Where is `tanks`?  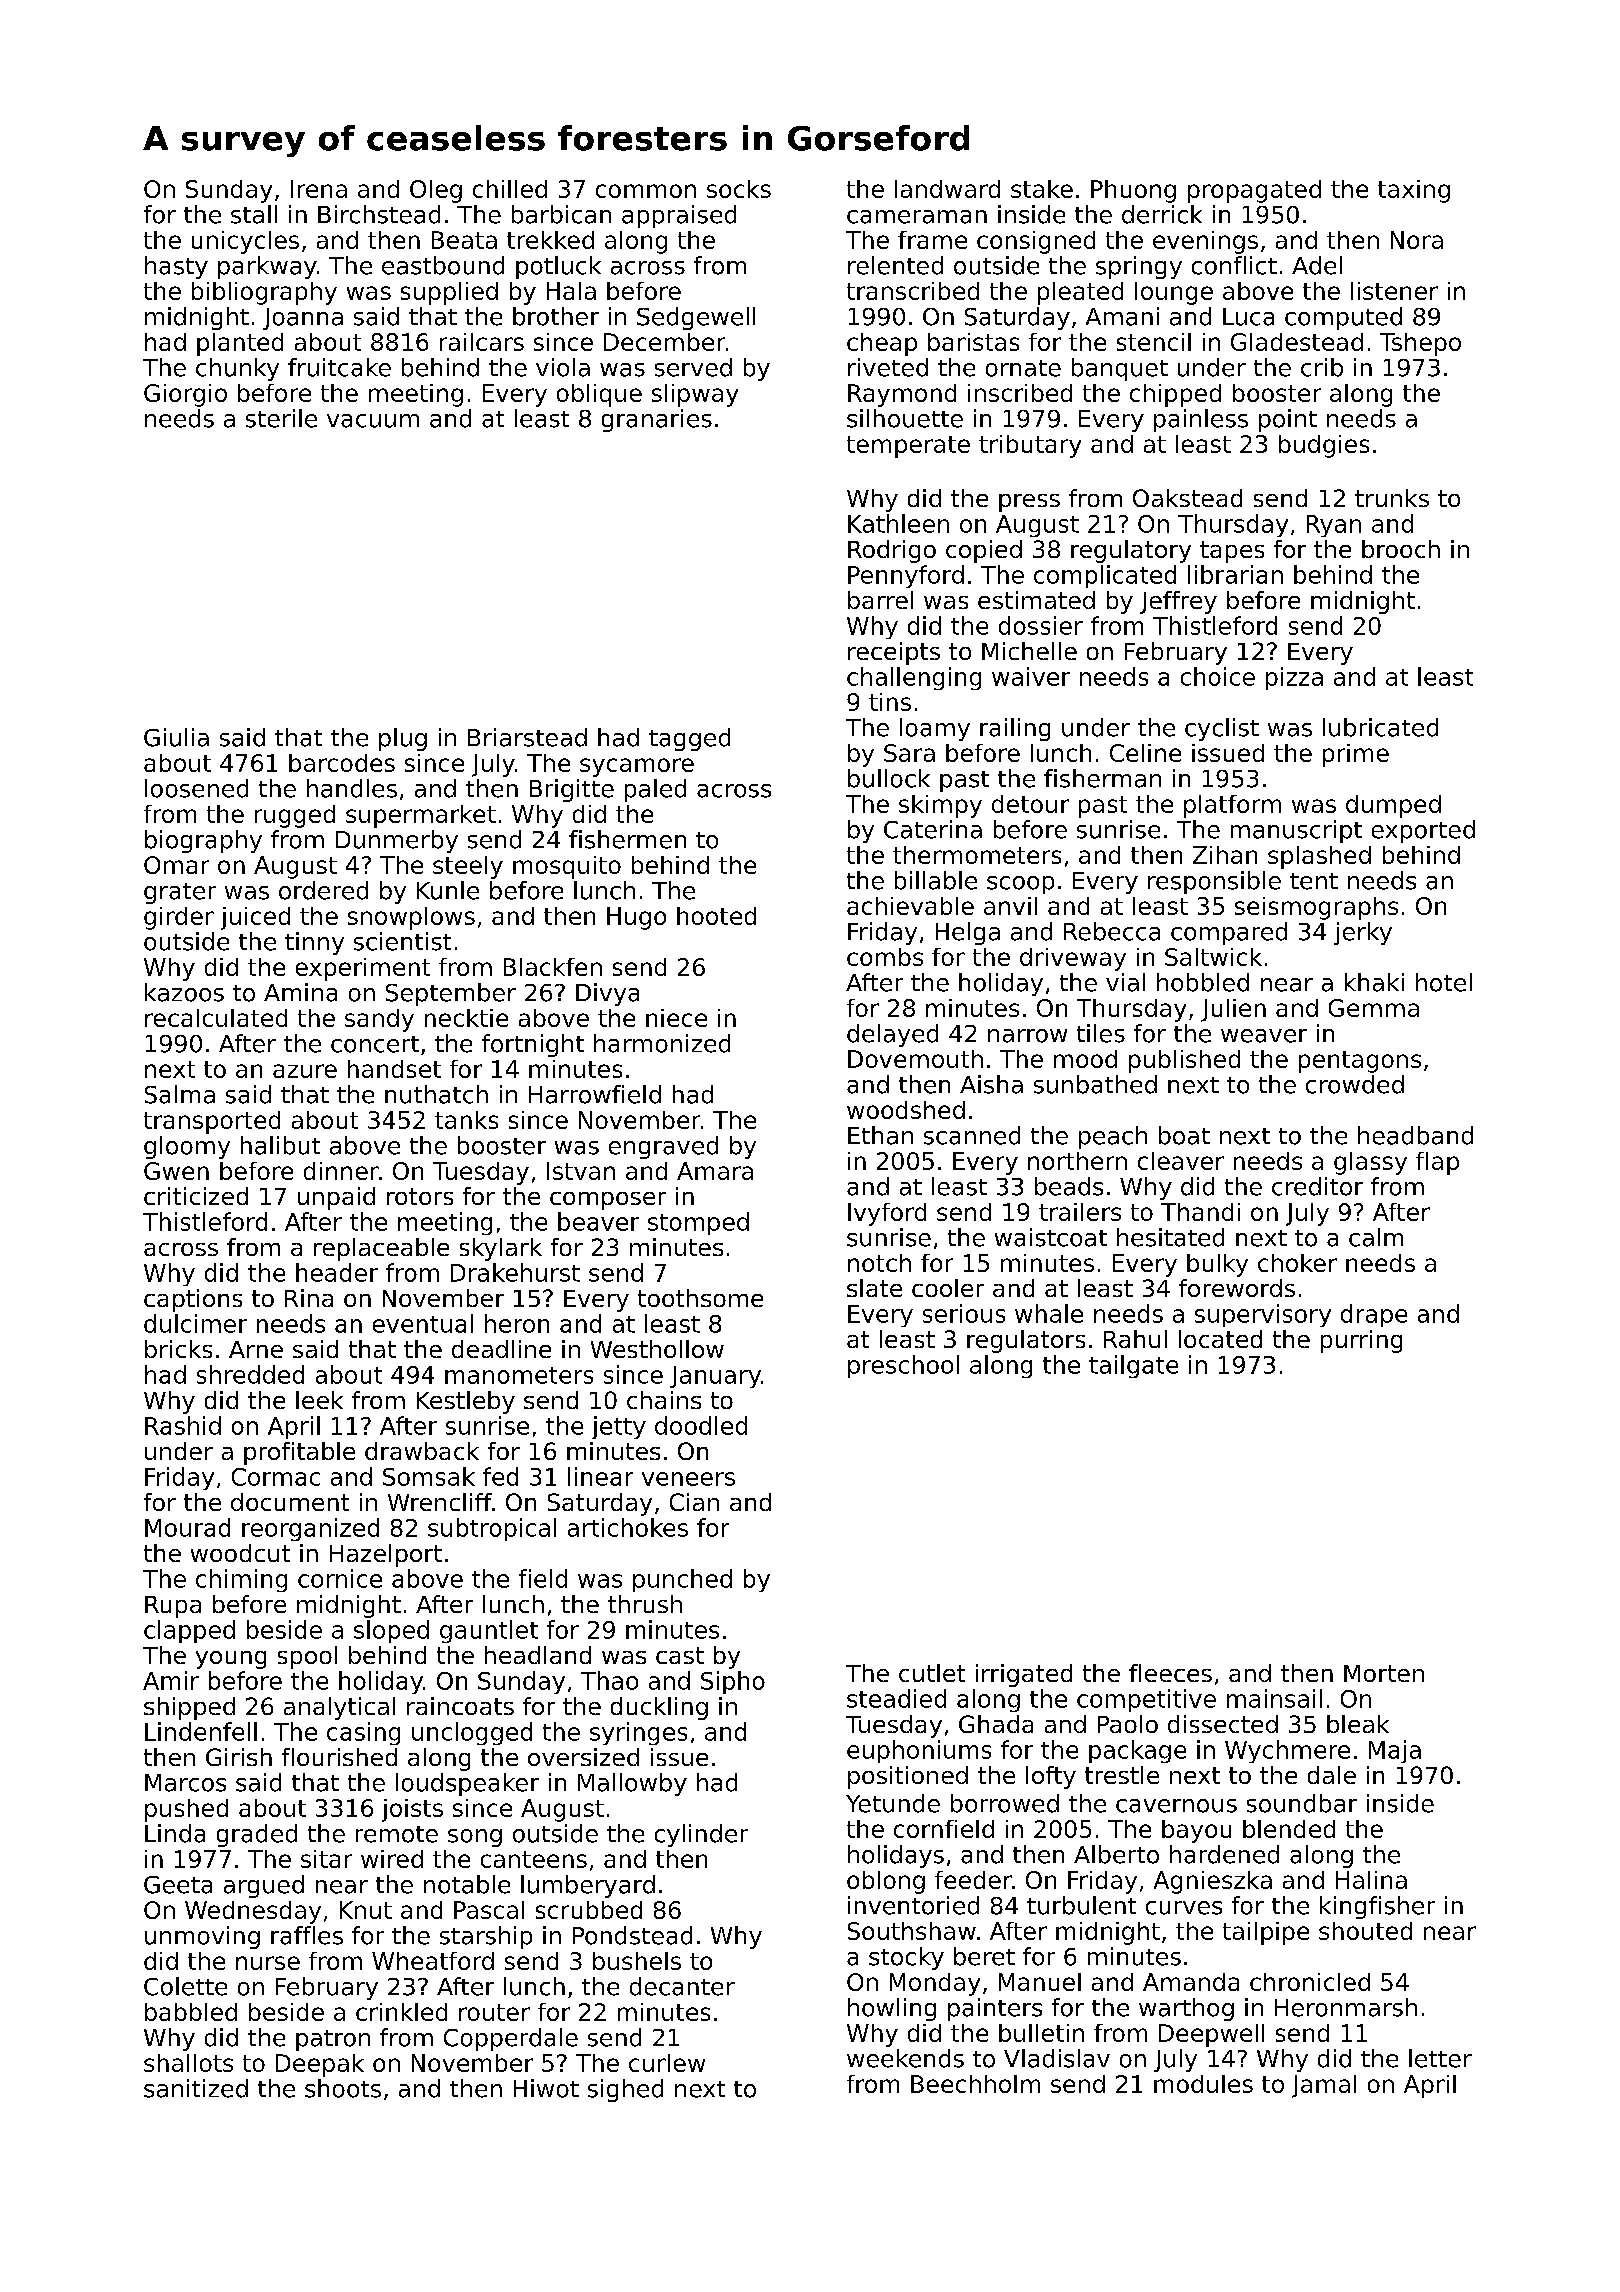
tanks is located at coordinates (466, 1120).
